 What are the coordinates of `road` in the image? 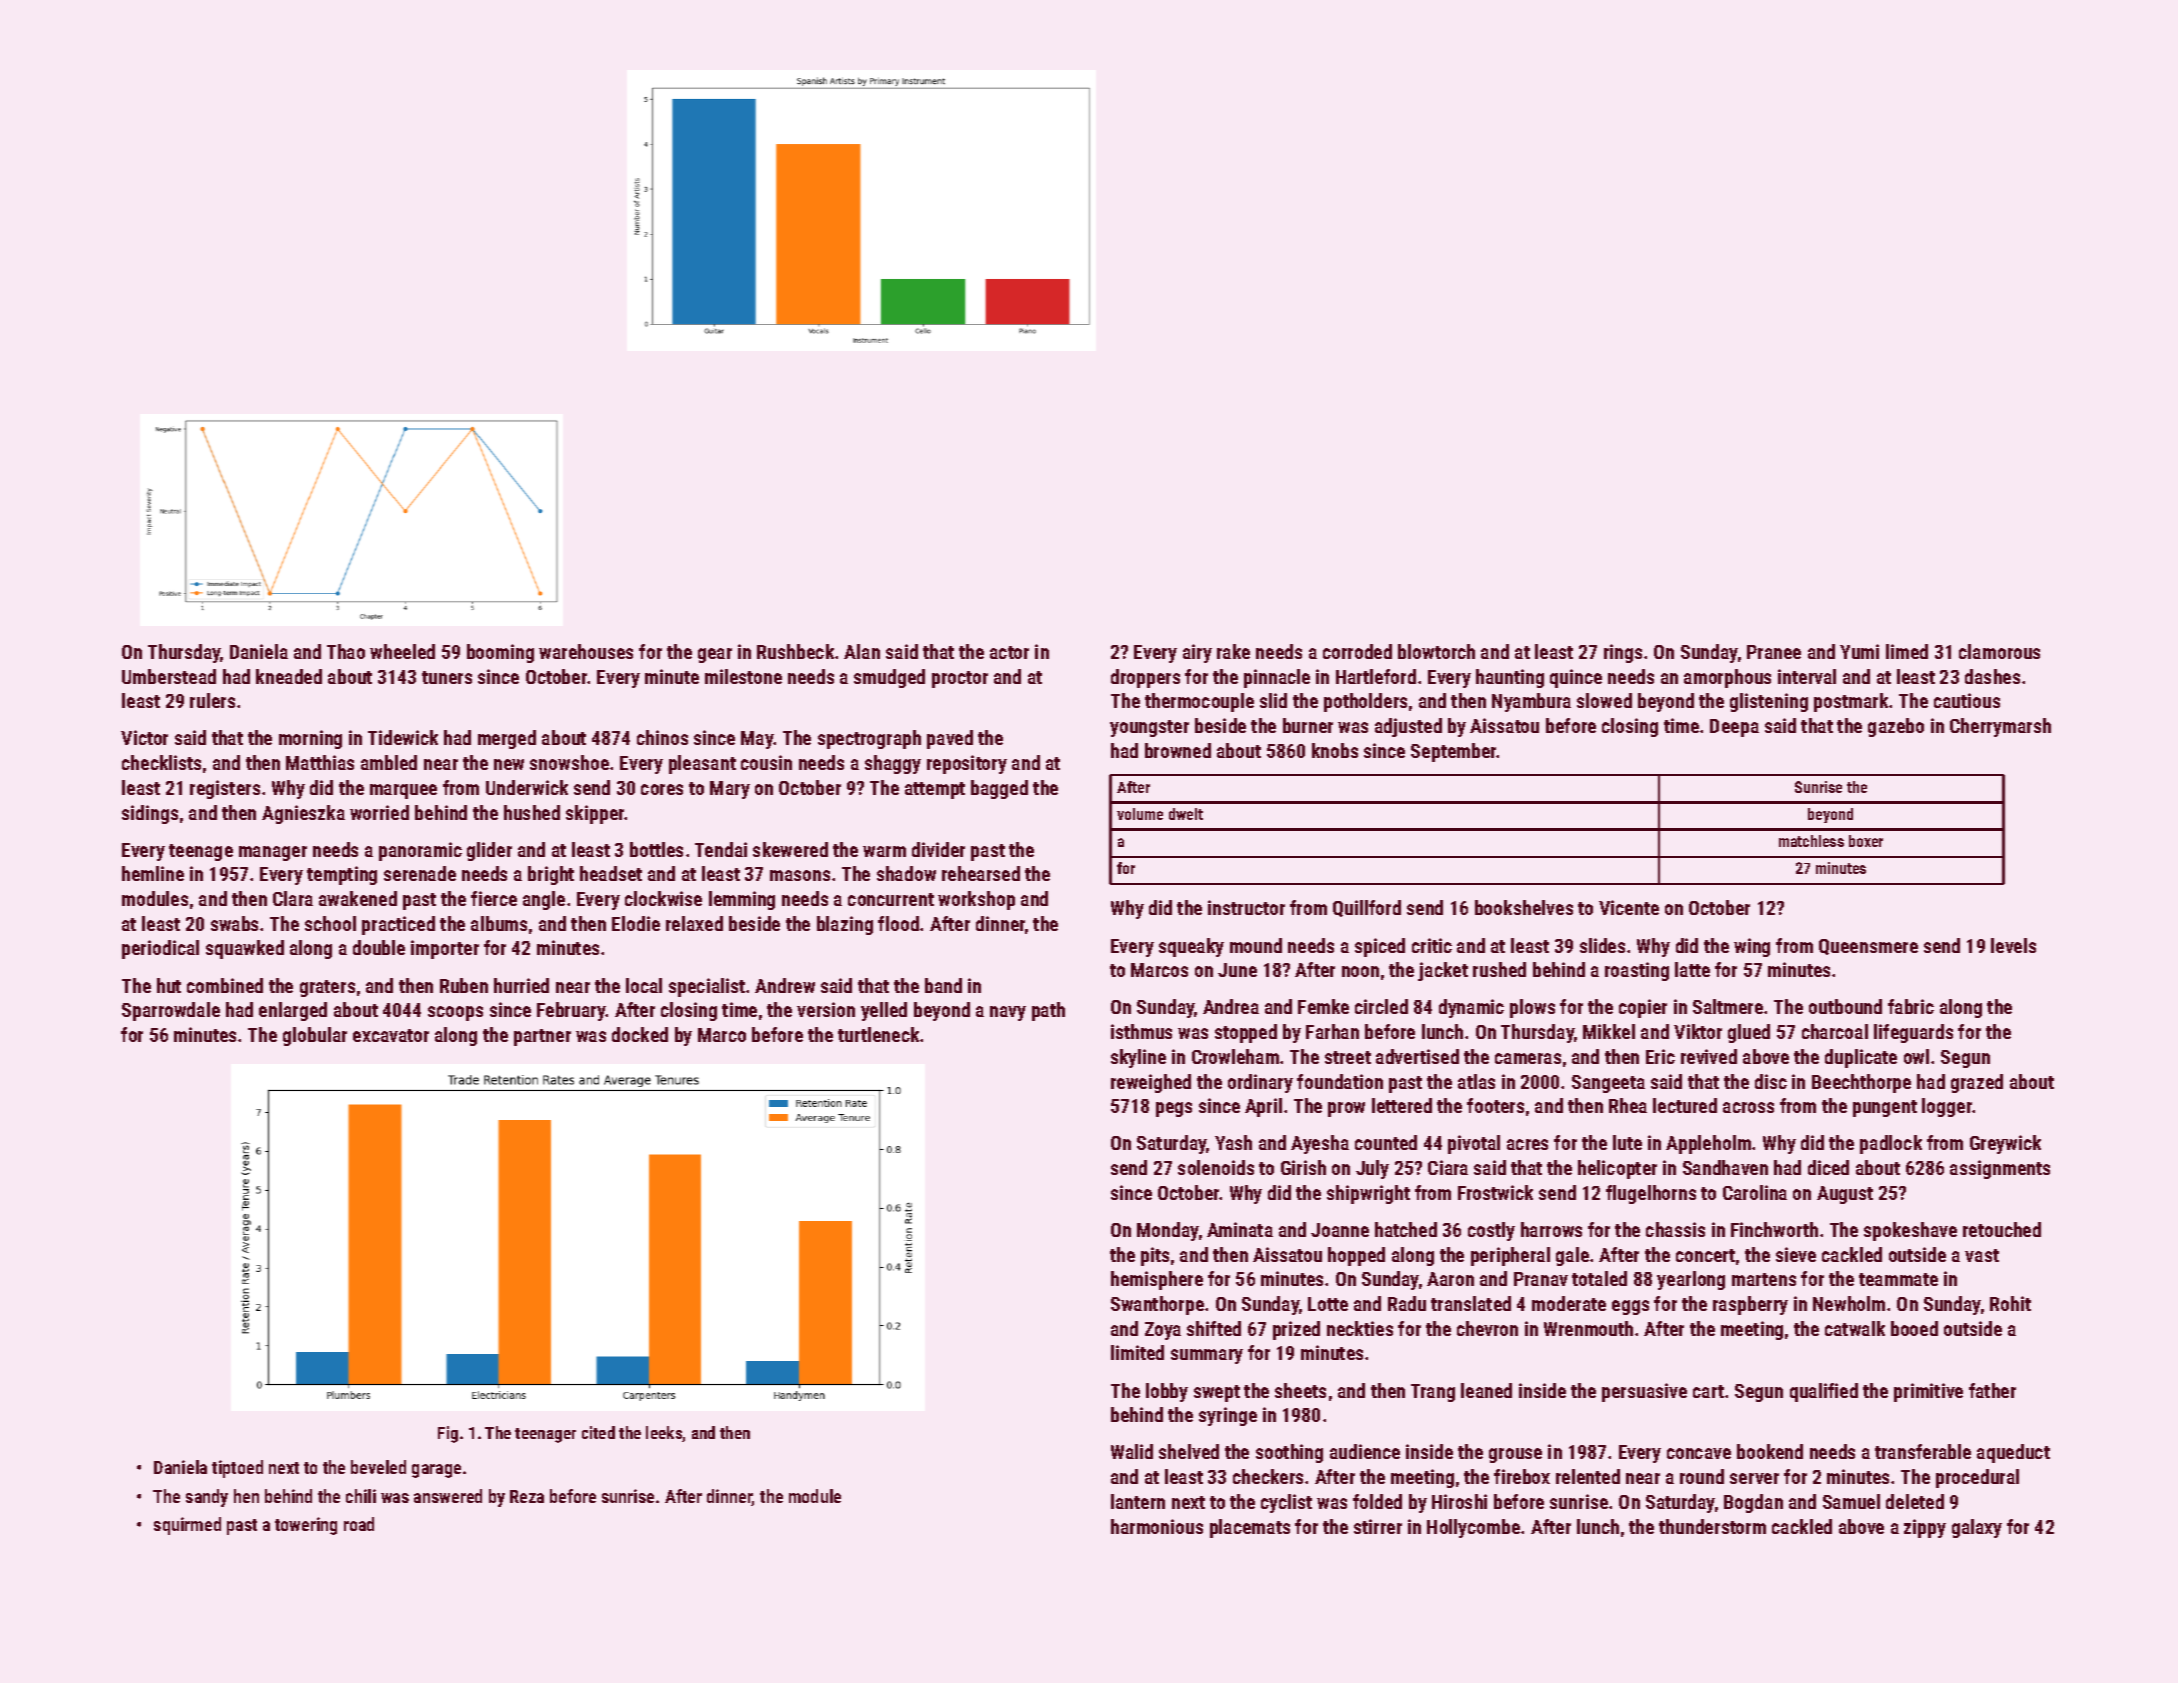 It's located at (359, 1524).
